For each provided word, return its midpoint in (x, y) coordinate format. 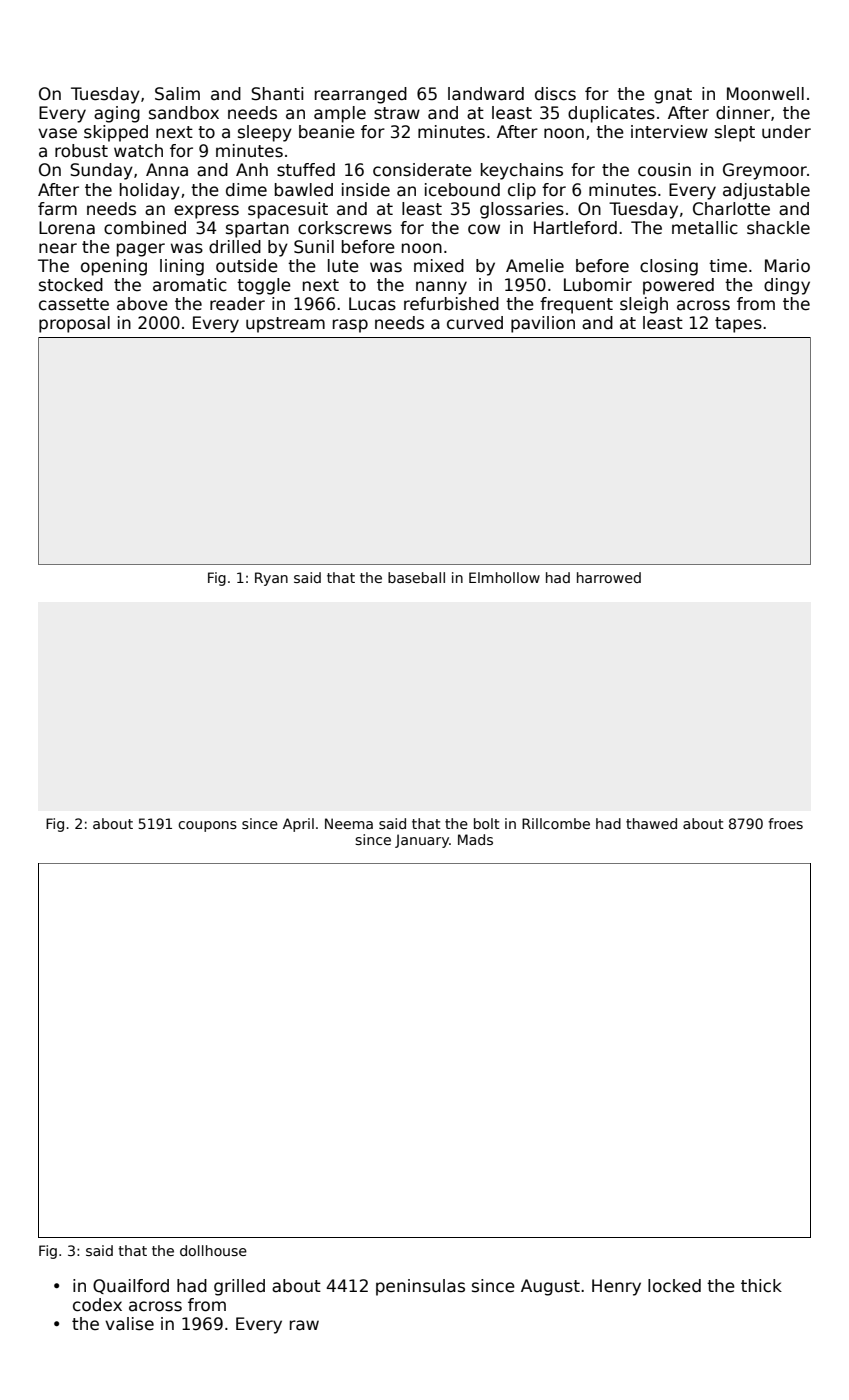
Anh (252, 169)
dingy (787, 286)
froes (785, 823)
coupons (207, 826)
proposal (74, 324)
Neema (349, 823)
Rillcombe (556, 823)
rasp (350, 326)
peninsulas (420, 1287)
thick (761, 1285)
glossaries (522, 210)
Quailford (131, 1286)
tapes (738, 325)
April (298, 825)
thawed (651, 823)
